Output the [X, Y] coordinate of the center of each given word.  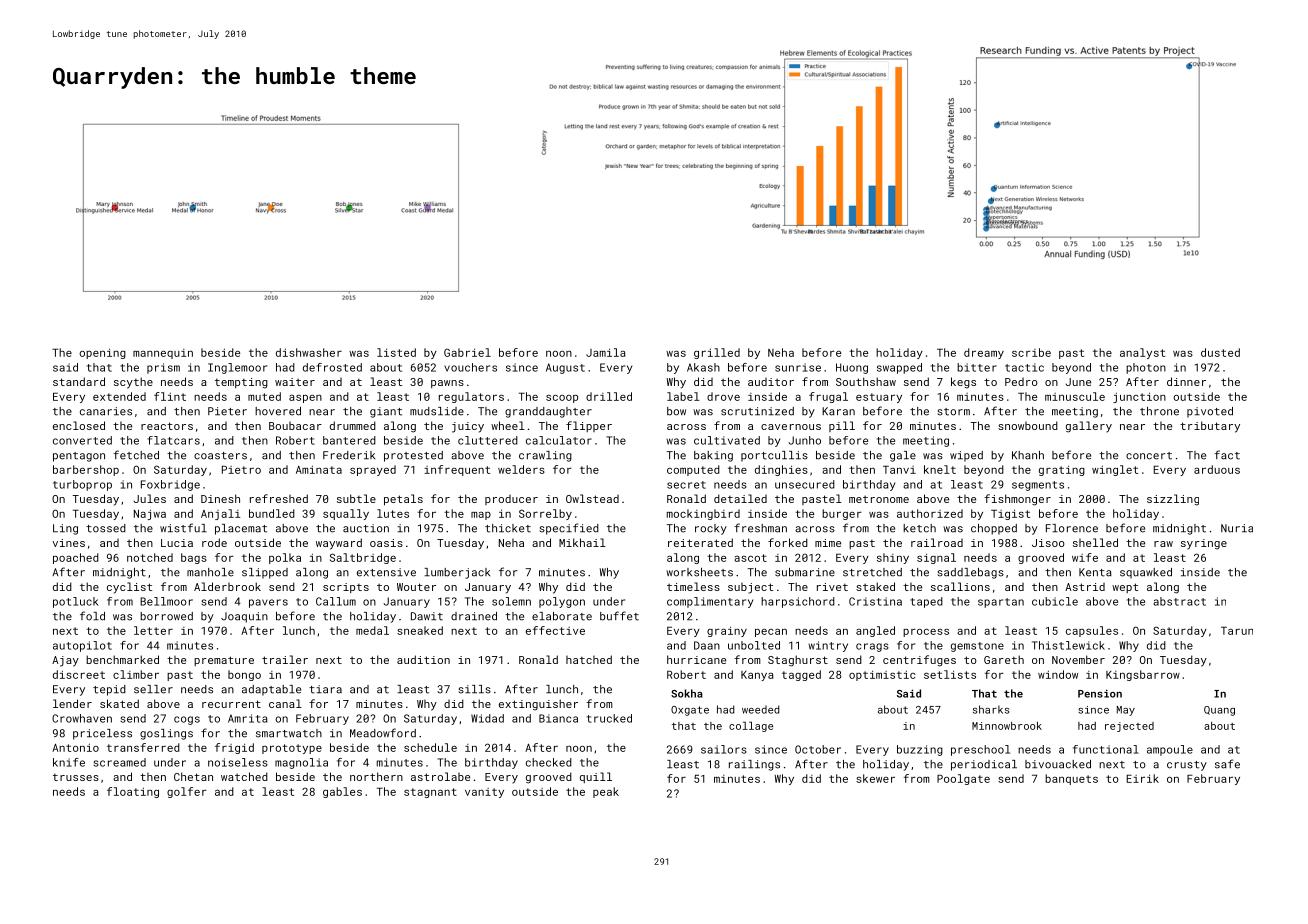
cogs [187, 720]
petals [403, 500]
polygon [562, 602]
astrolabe [440, 776]
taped [926, 602]
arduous [1217, 469]
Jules [150, 498]
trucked [609, 718]
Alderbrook [227, 586]
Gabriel [467, 352]
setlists [950, 674]
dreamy [984, 353]
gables [342, 792]
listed [396, 352]
